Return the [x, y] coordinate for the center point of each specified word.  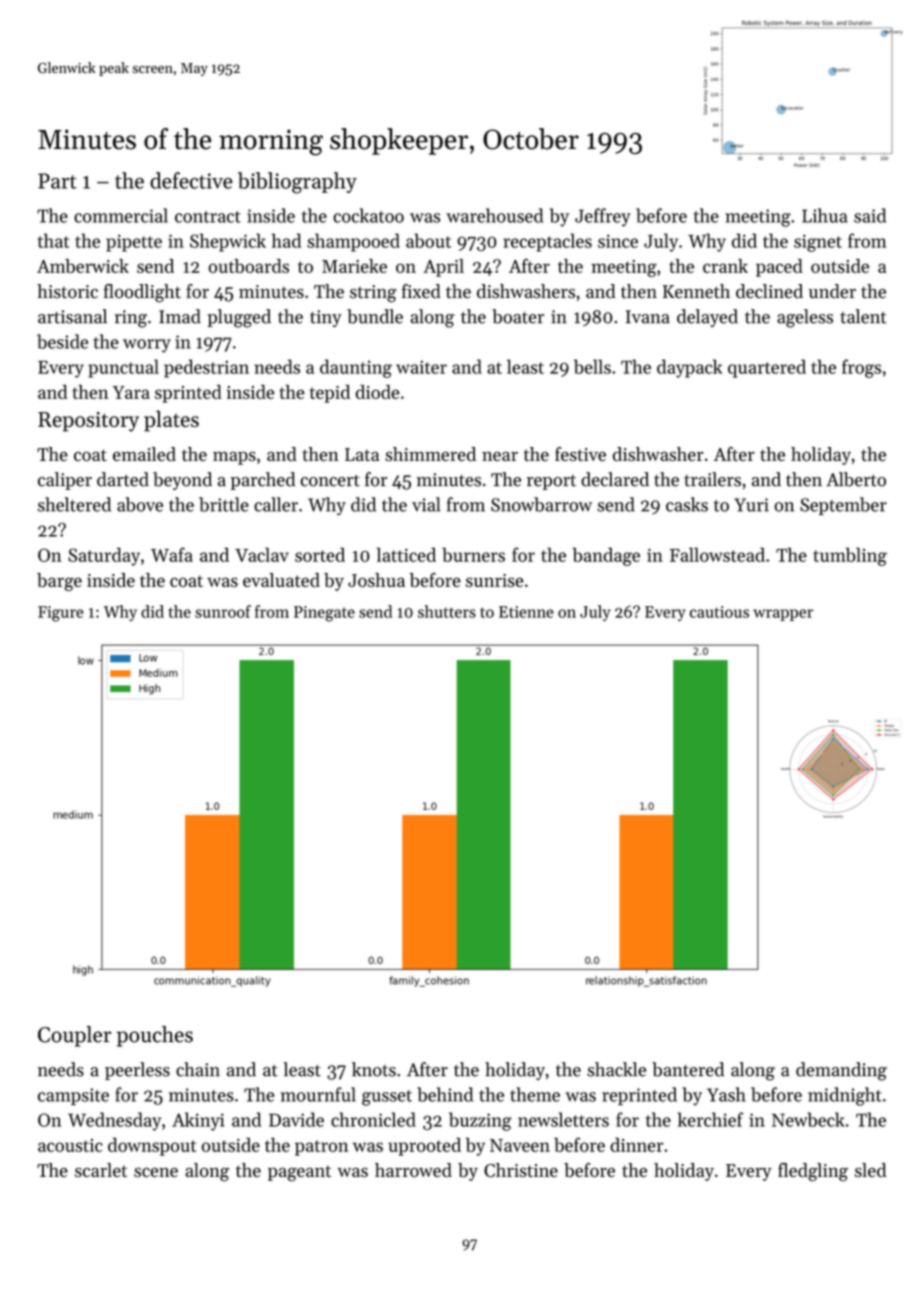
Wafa [172, 554]
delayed [707, 318]
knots [374, 1069]
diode [378, 392]
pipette [134, 243]
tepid [330, 394]
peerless [137, 1071]
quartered [767, 368]
